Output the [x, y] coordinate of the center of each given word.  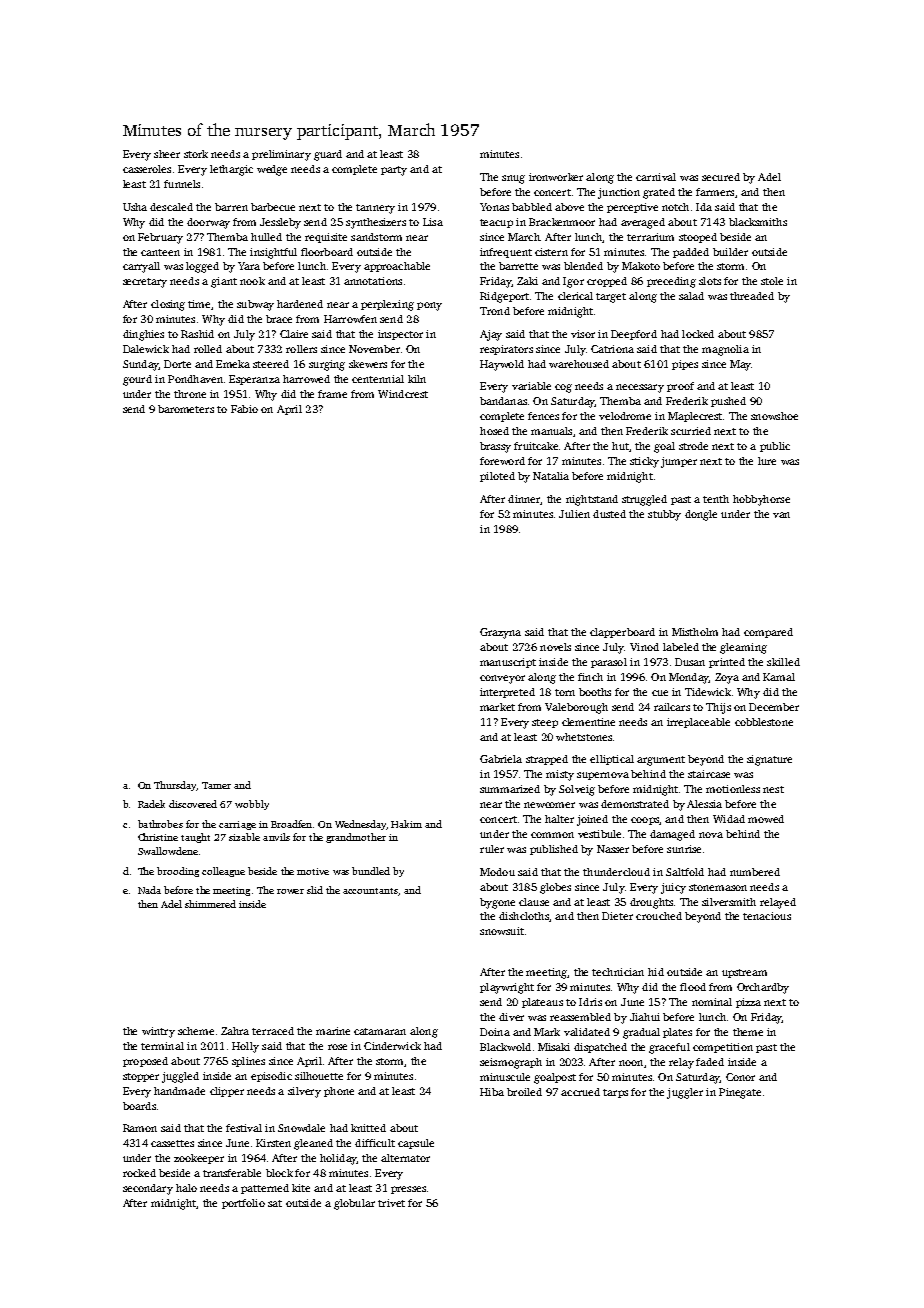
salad [691, 296]
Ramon [140, 1128]
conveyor [502, 679]
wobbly [252, 805]
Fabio [244, 409]
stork [196, 154]
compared [768, 633]
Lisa [433, 222]
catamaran [380, 1031]
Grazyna [500, 633]
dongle [701, 515]
